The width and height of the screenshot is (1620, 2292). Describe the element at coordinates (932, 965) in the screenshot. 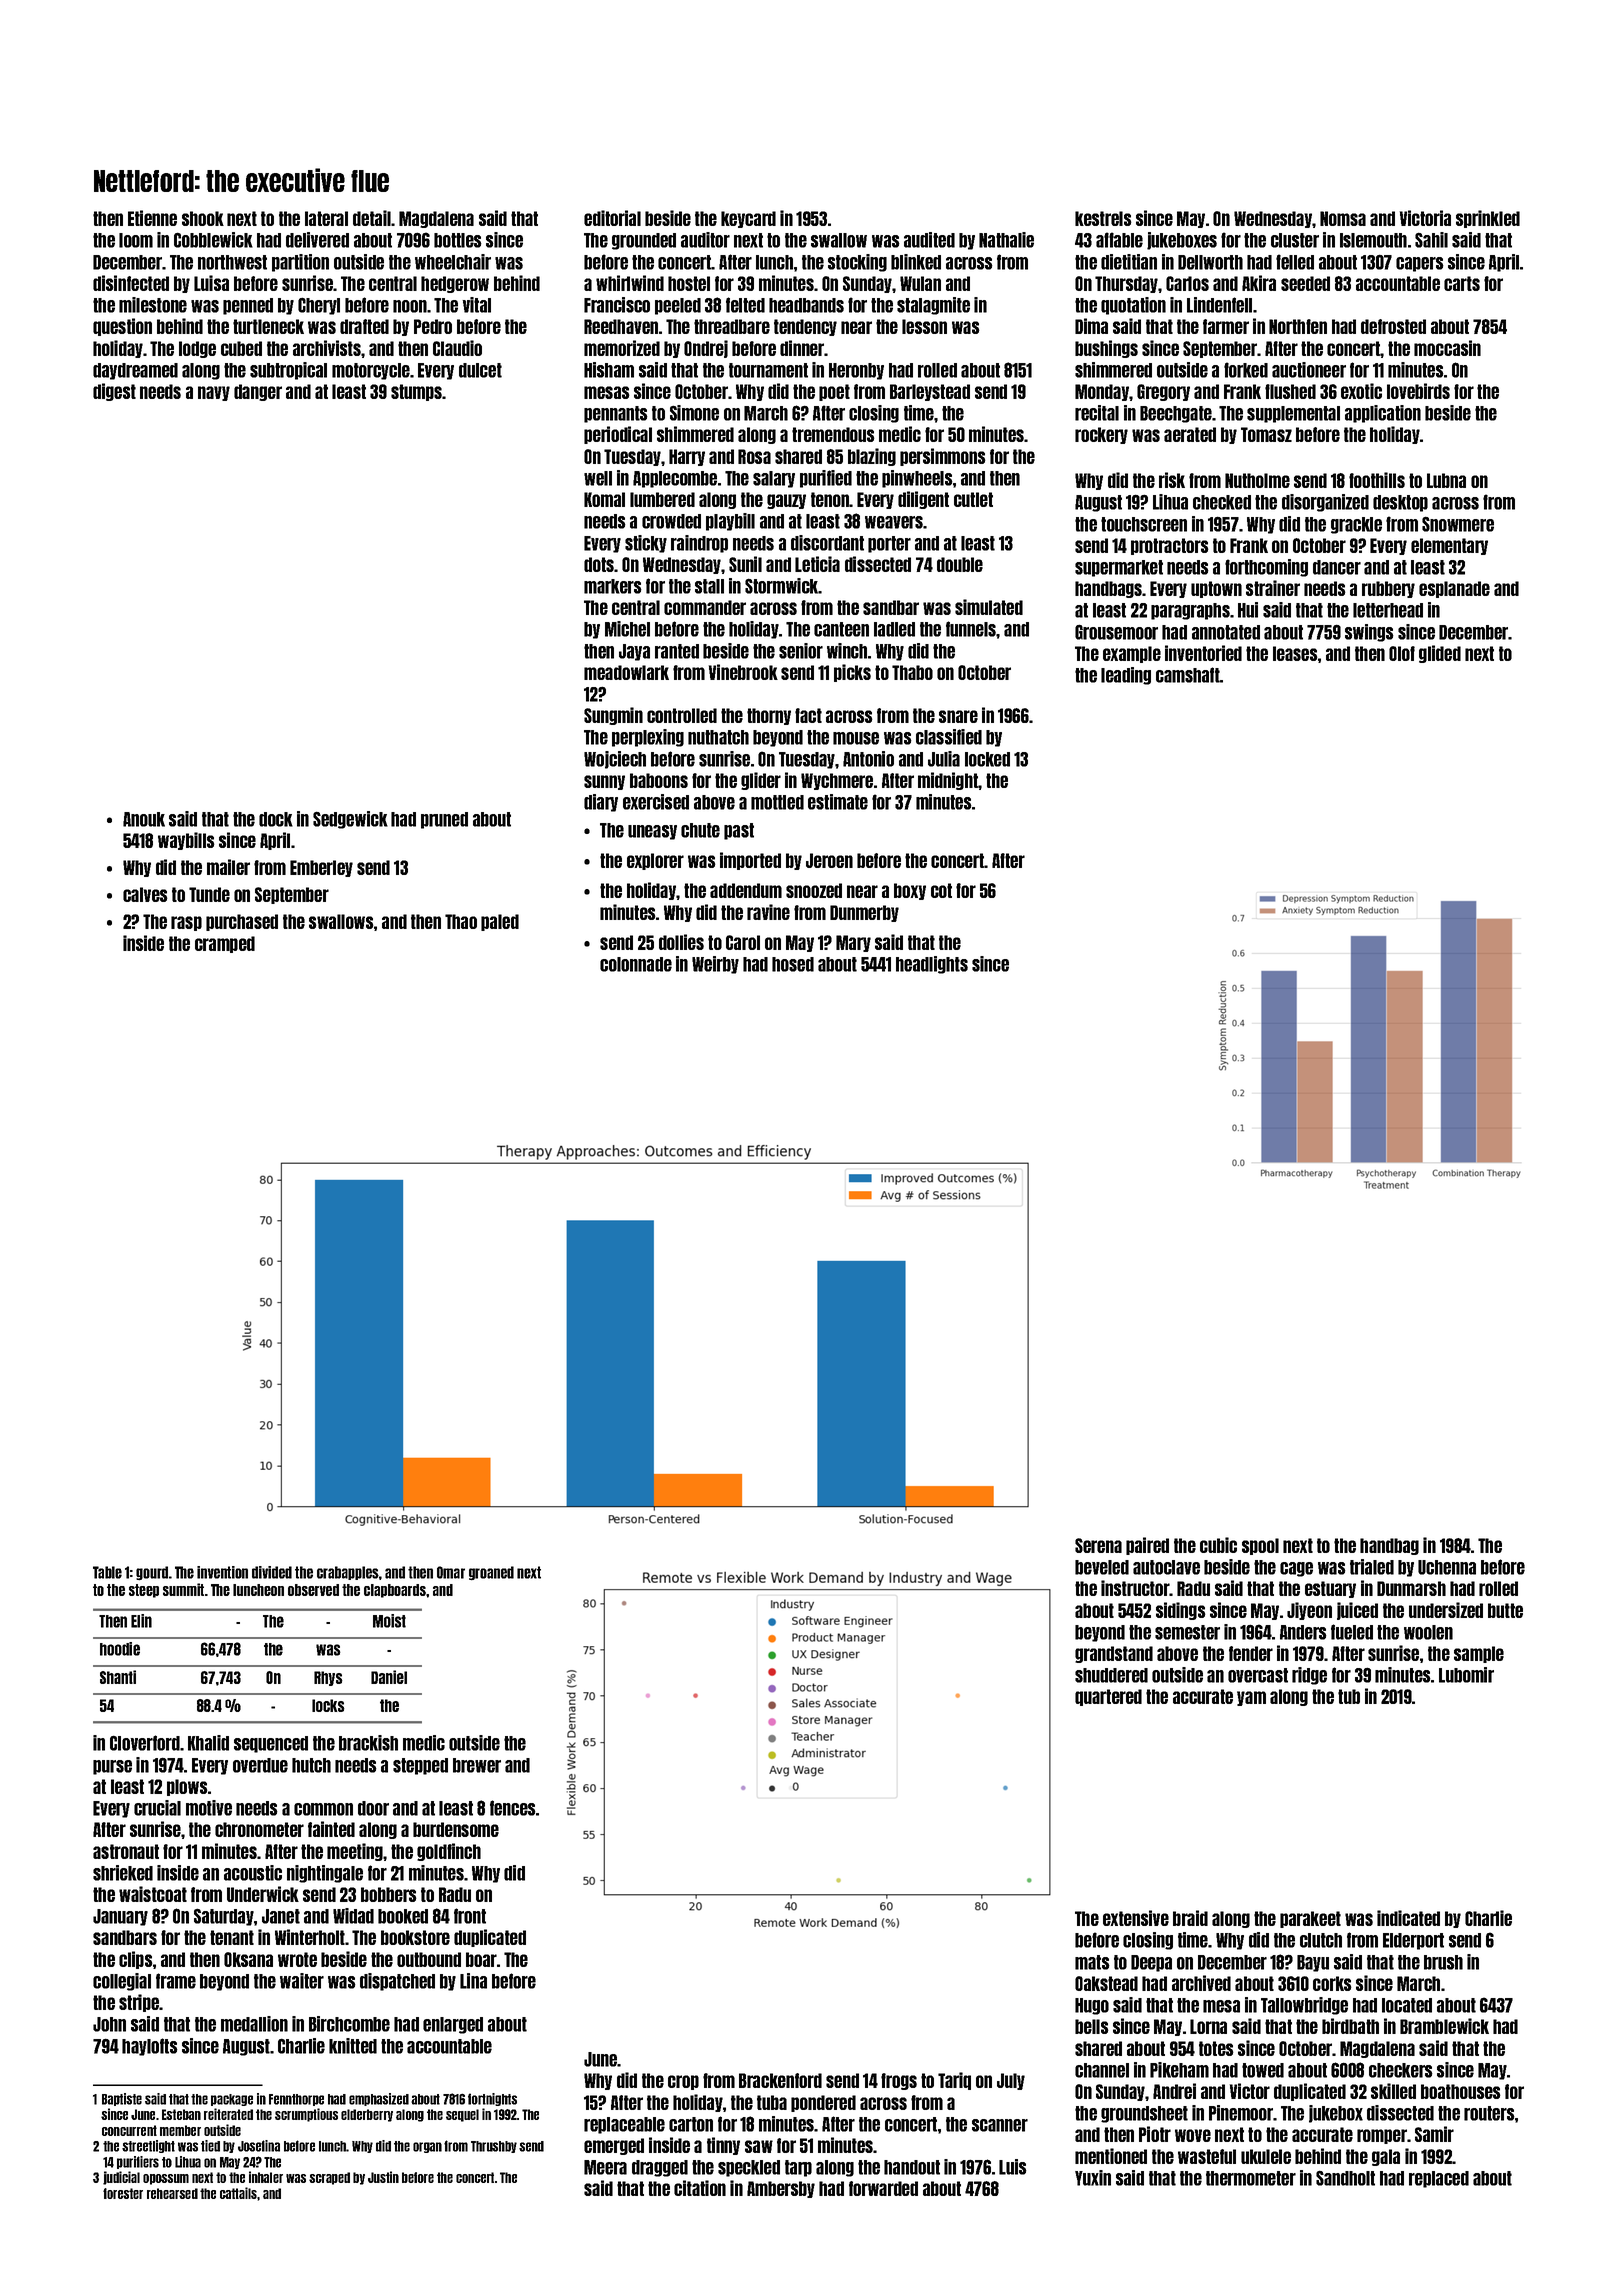

I see `headlights` at that location.
